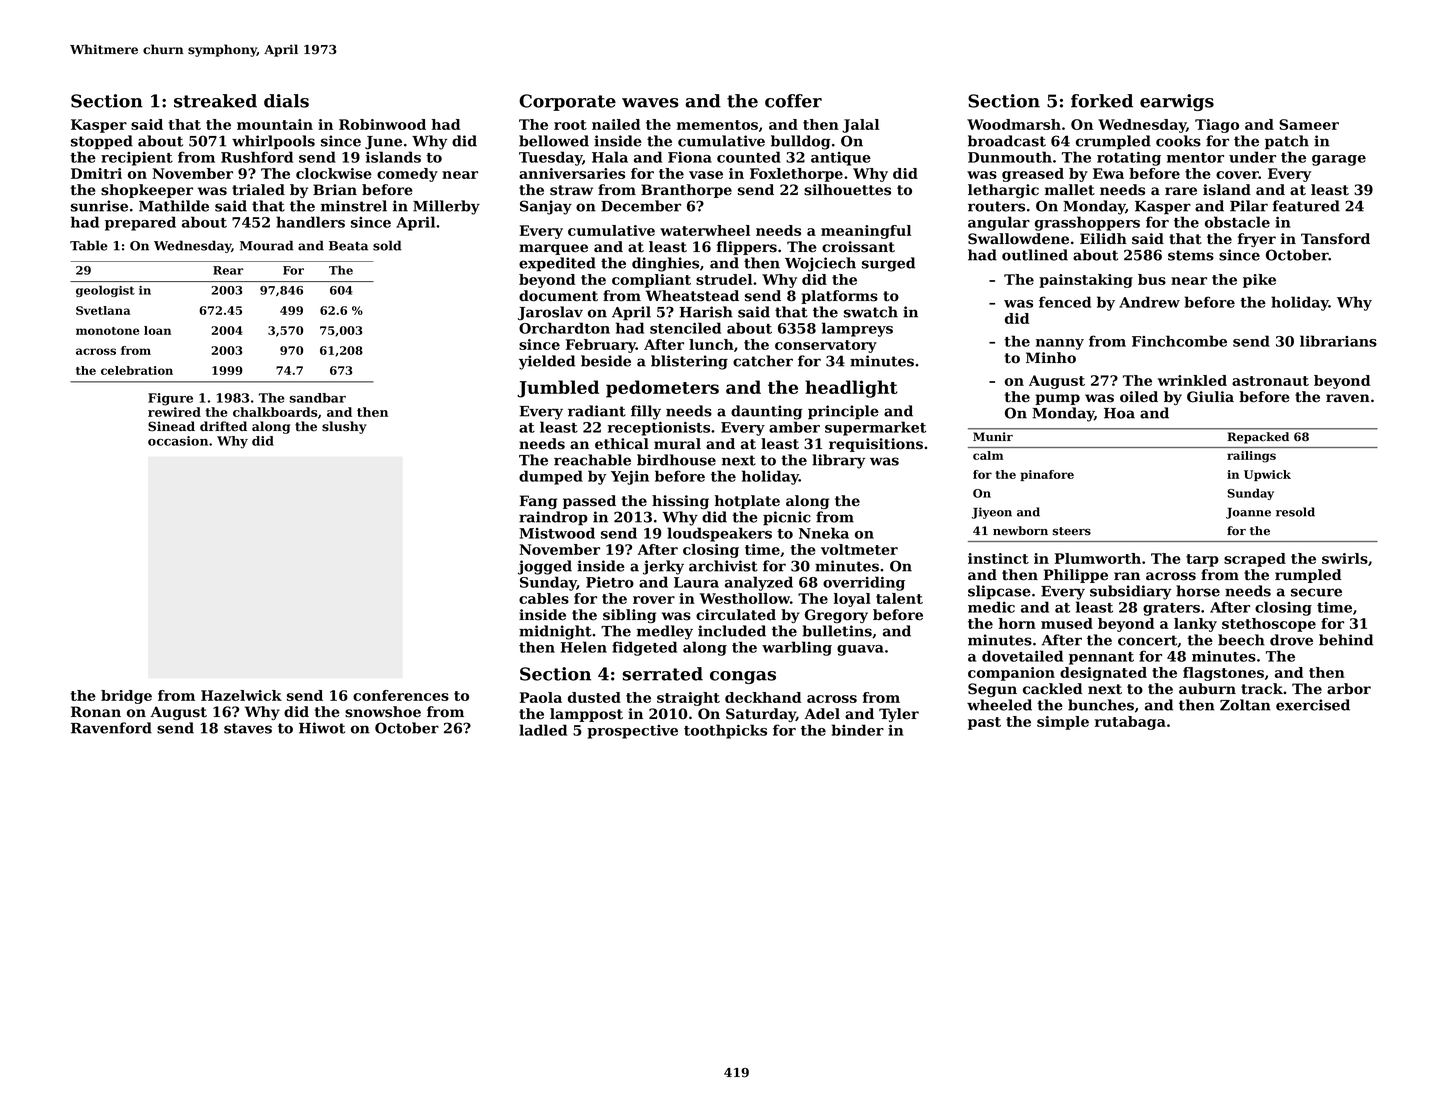  I want to click on antique, so click(841, 159).
